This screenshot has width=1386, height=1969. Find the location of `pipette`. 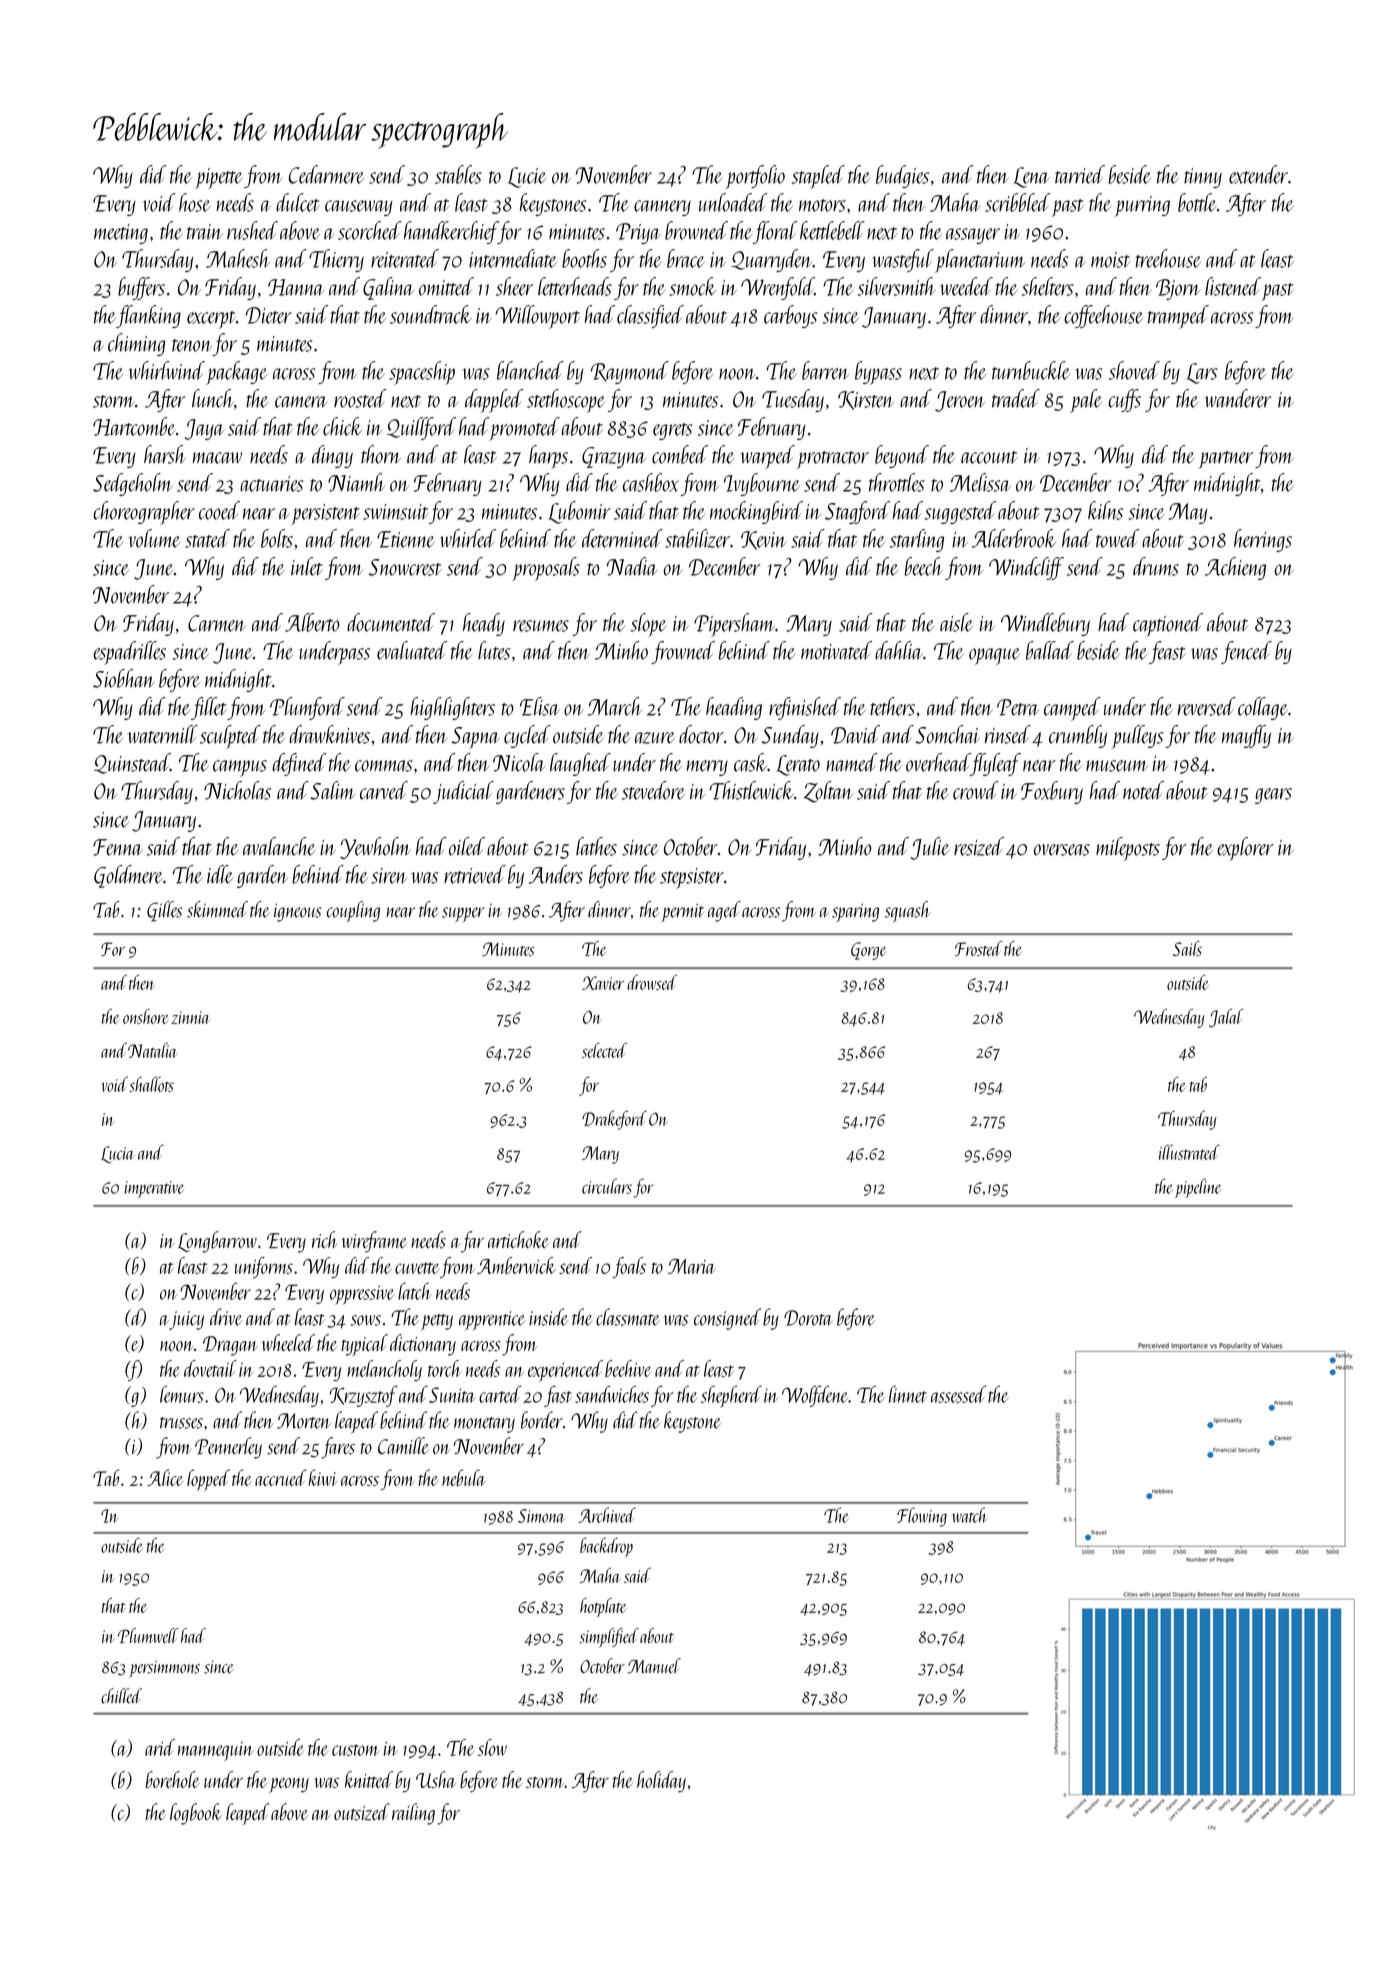

pipette is located at coordinates (219, 178).
